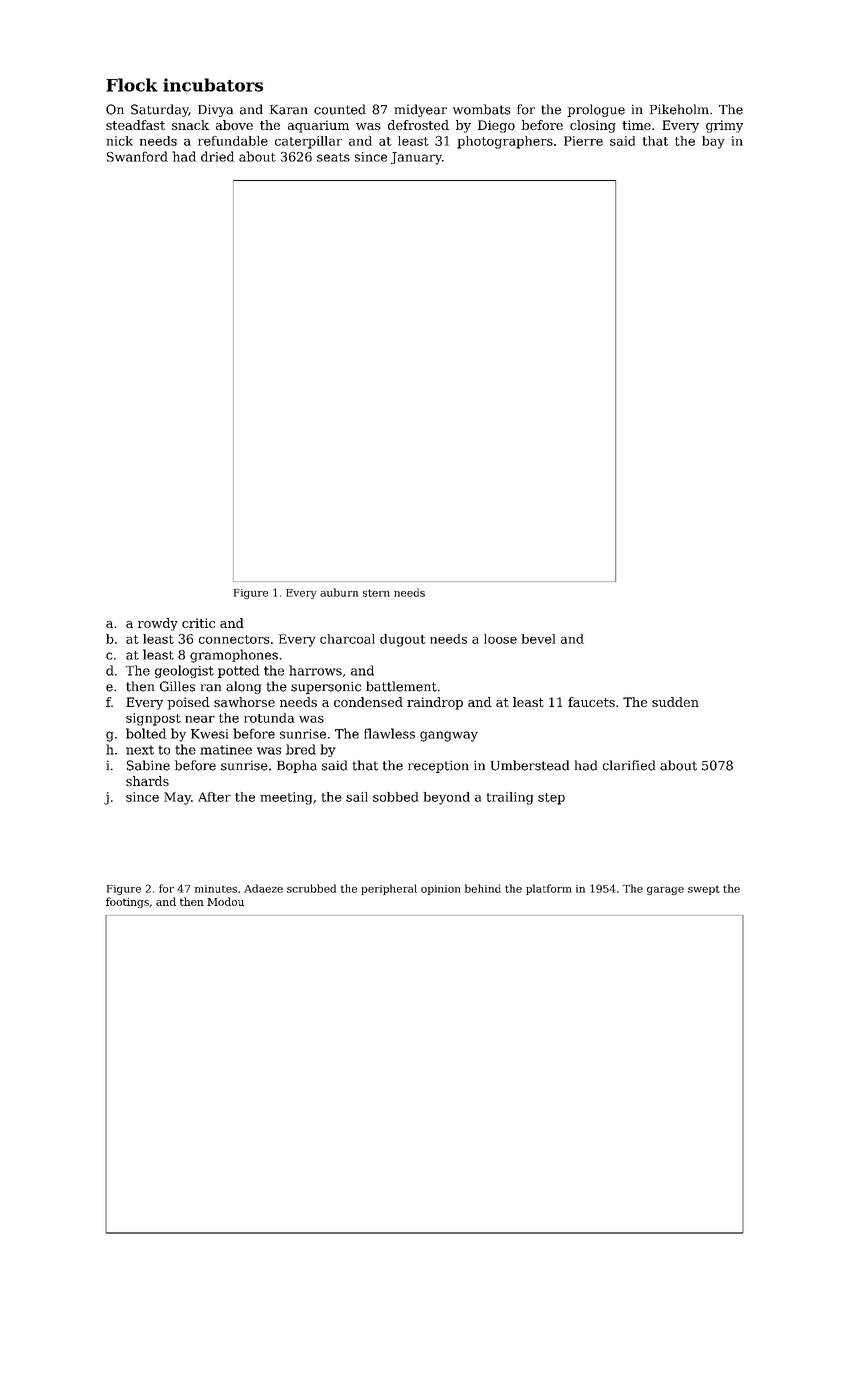 This page has height=1400, width=849. Describe the element at coordinates (665, 891) in the page. I see `garage` at that location.
